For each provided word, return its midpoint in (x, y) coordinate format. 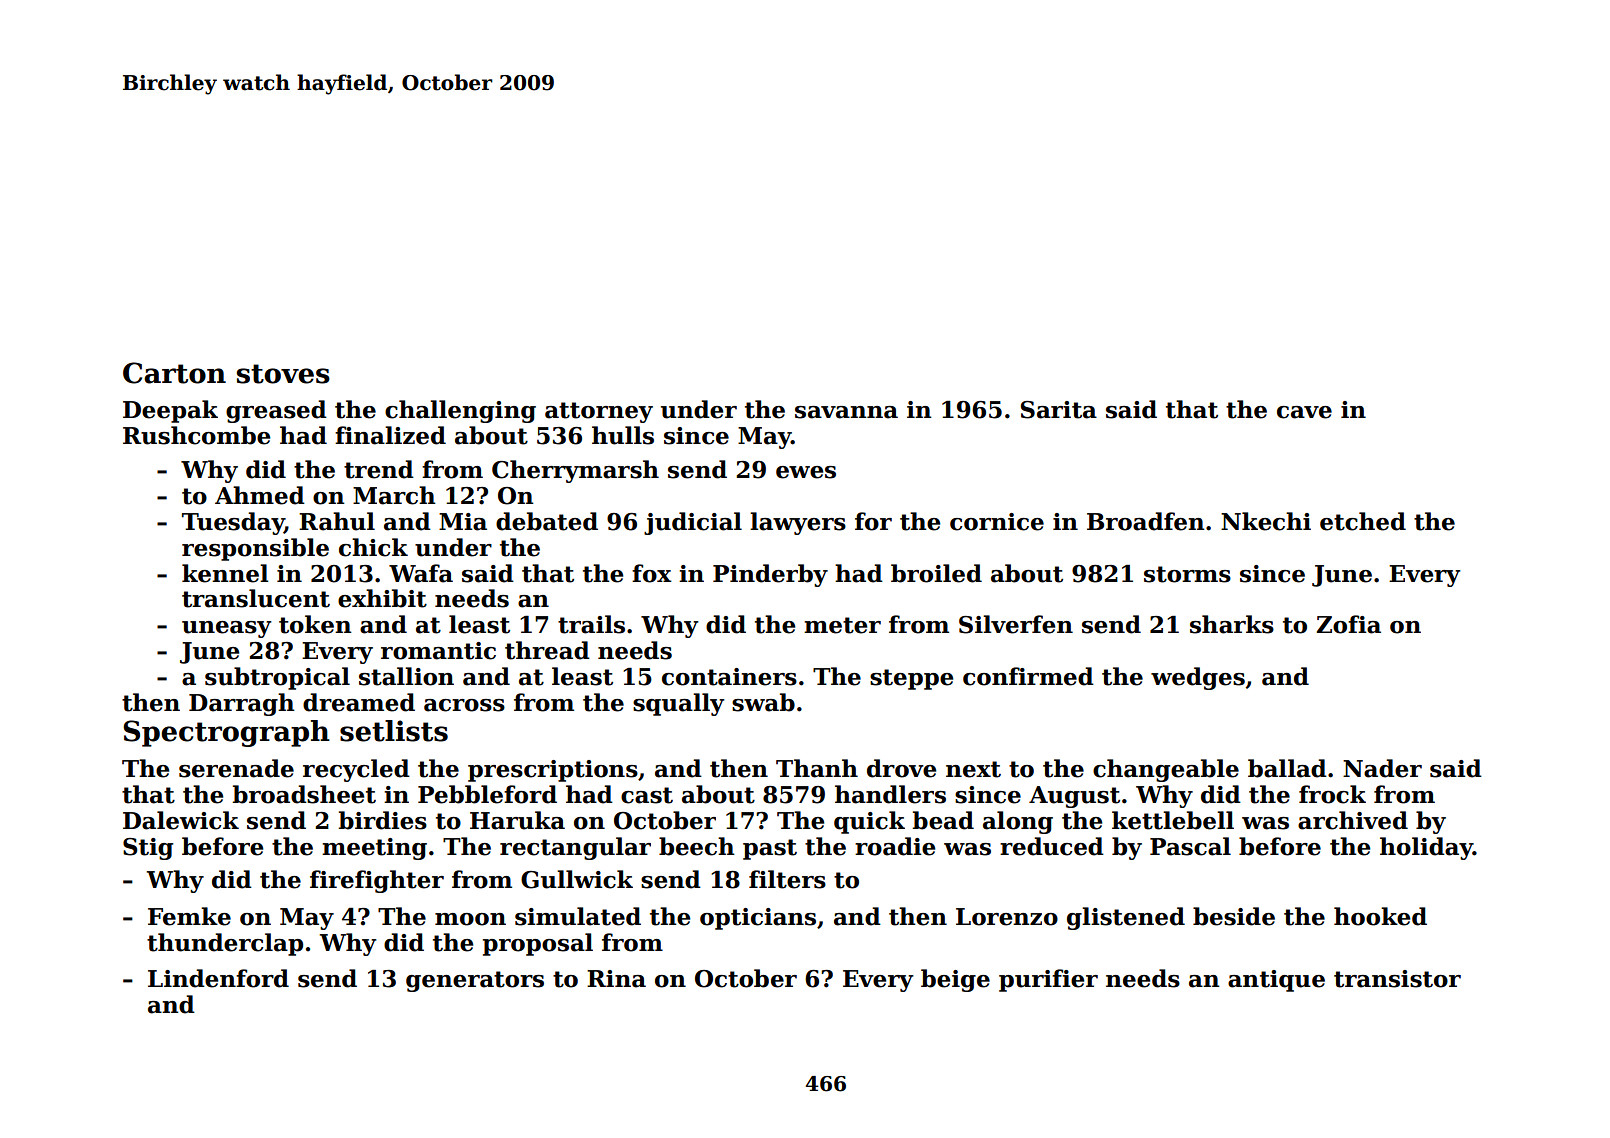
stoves (283, 374)
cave (1304, 412)
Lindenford (218, 978)
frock (1332, 794)
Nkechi (1266, 521)
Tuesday (233, 523)
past (770, 849)
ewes (806, 472)
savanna (846, 412)
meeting (374, 849)
